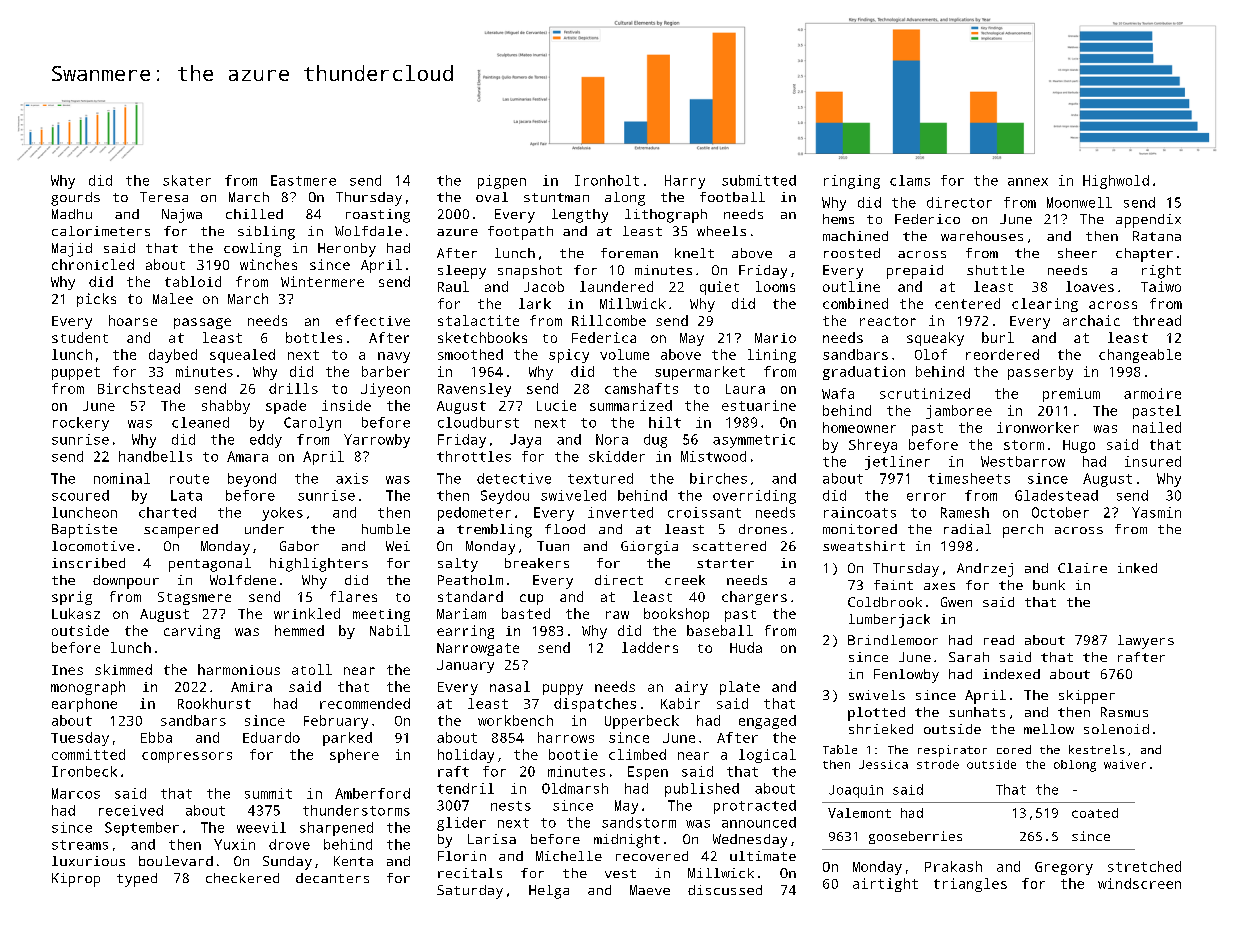 The width and height of the image is (1233, 952). Describe the element at coordinates (531, 599) in the image. I see `cup` at that location.
